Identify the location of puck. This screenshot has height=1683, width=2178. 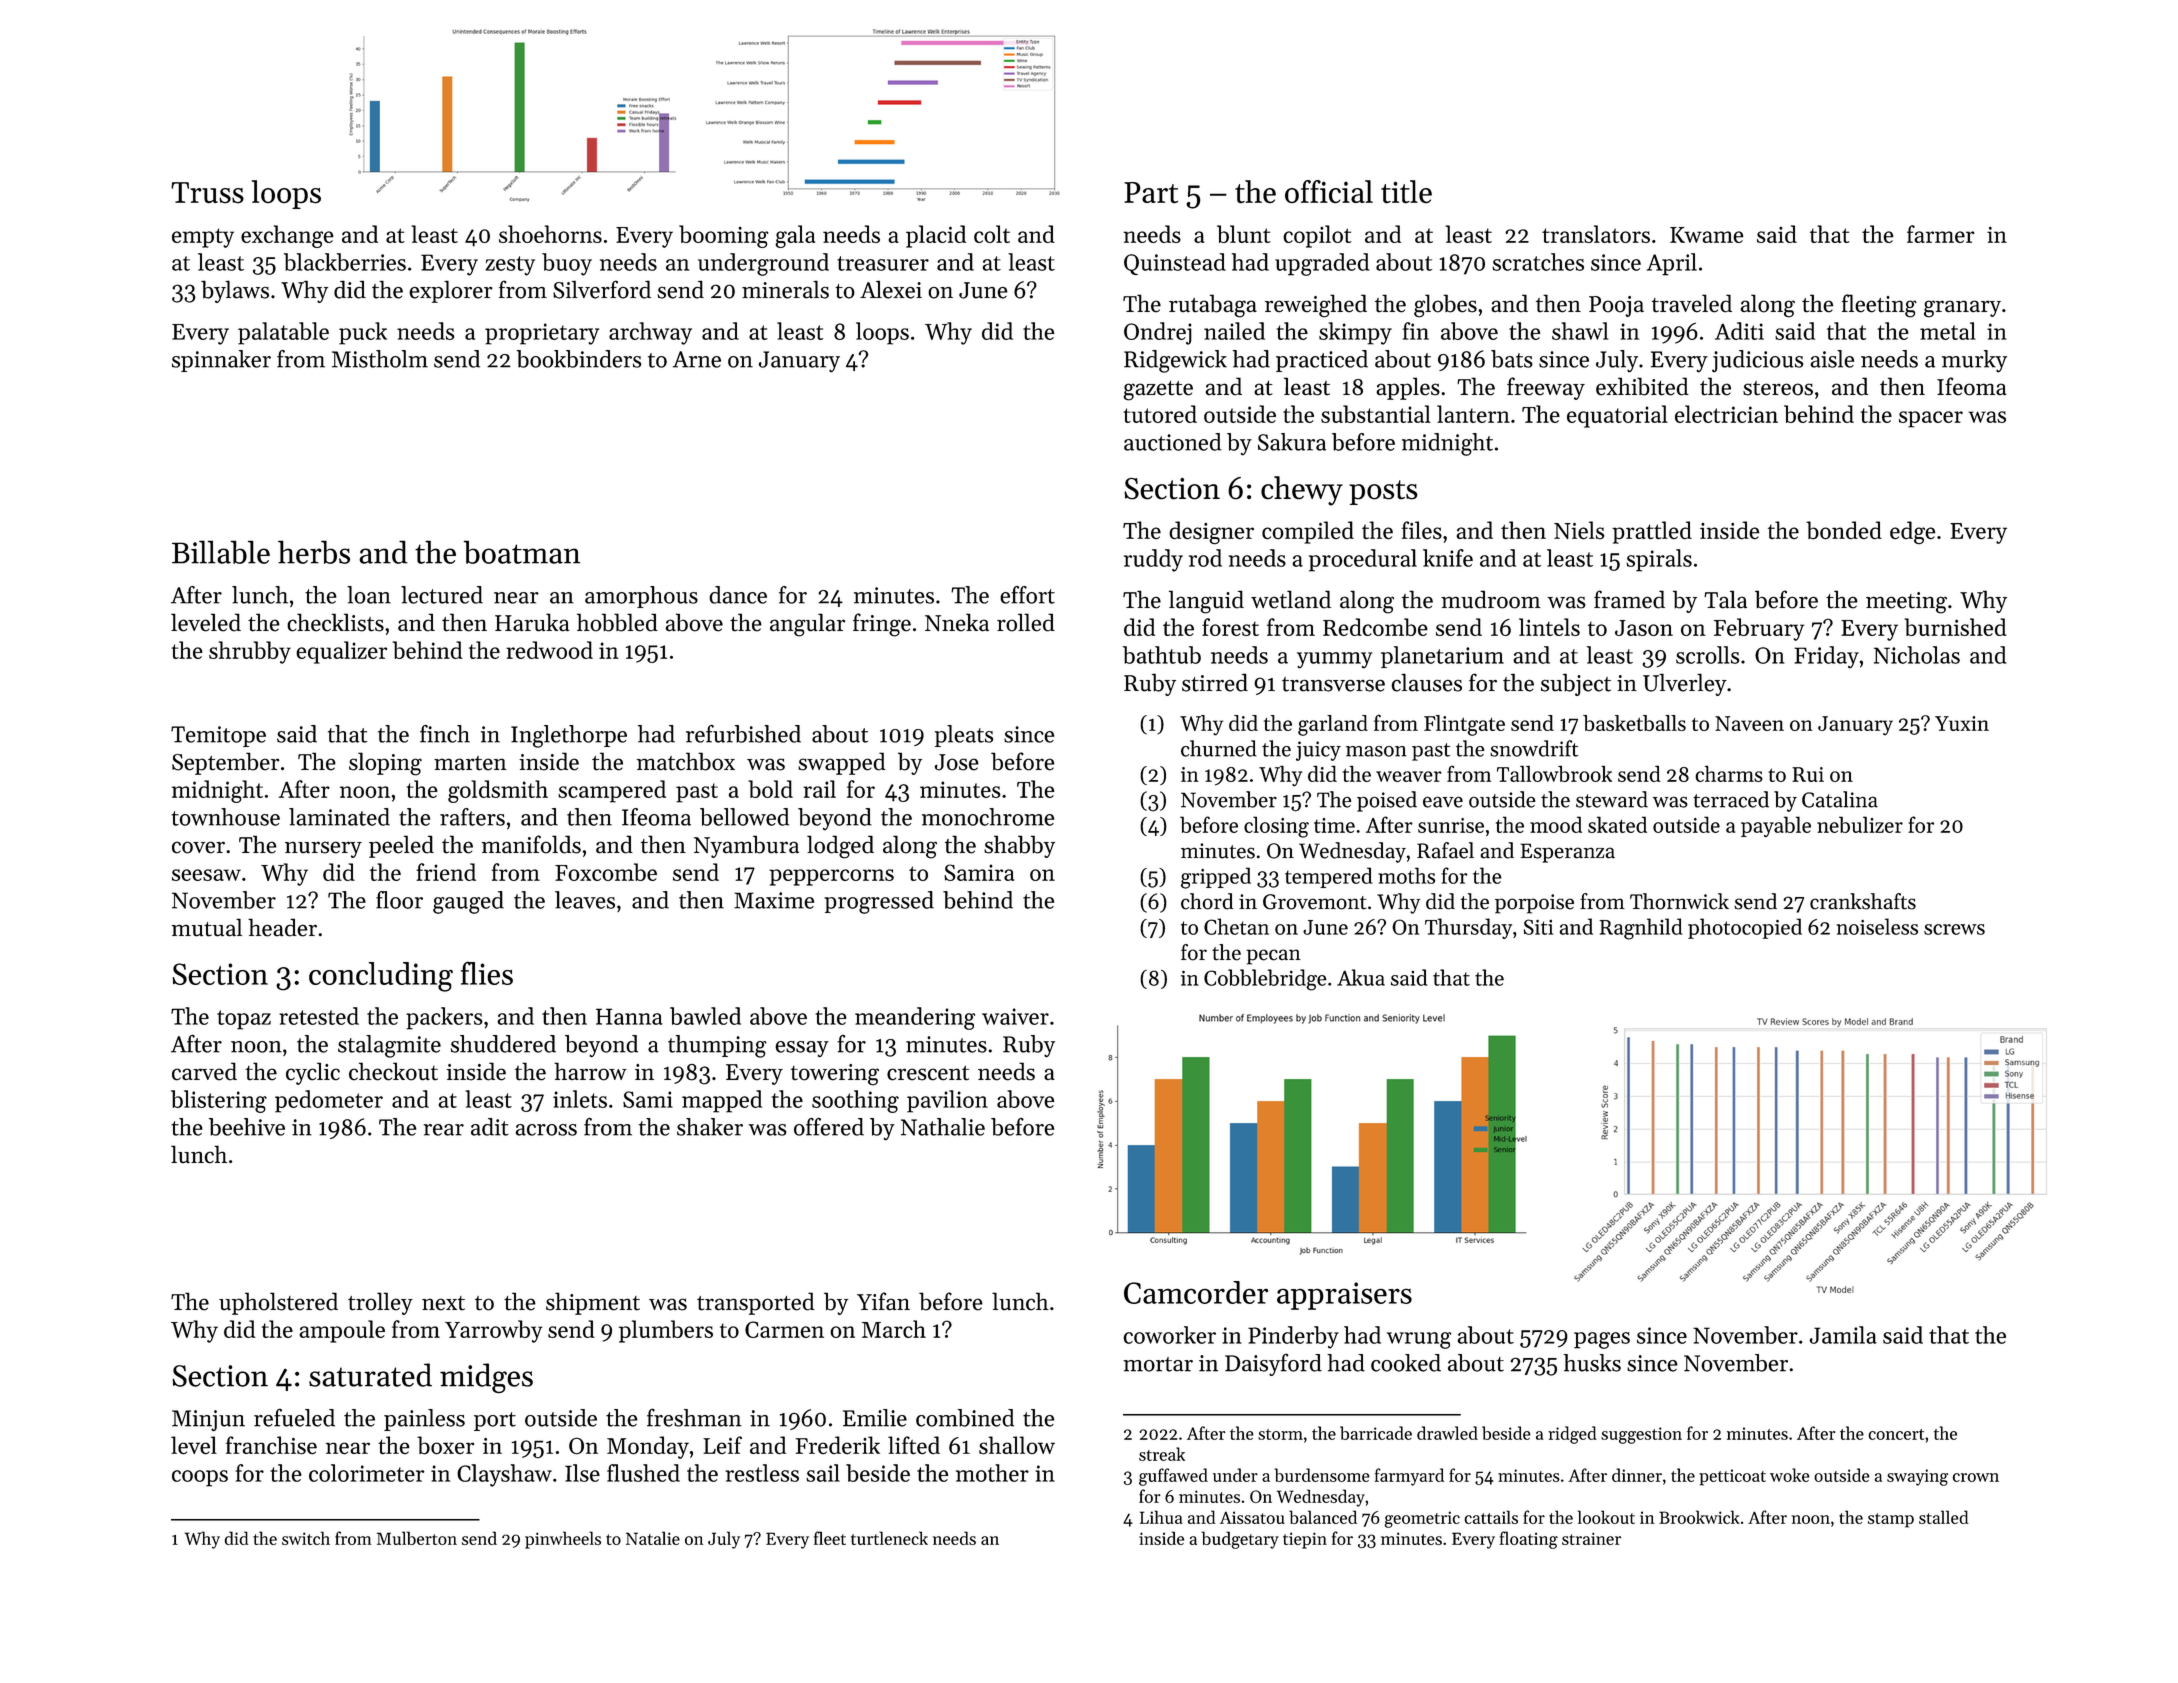
(363, 333).
